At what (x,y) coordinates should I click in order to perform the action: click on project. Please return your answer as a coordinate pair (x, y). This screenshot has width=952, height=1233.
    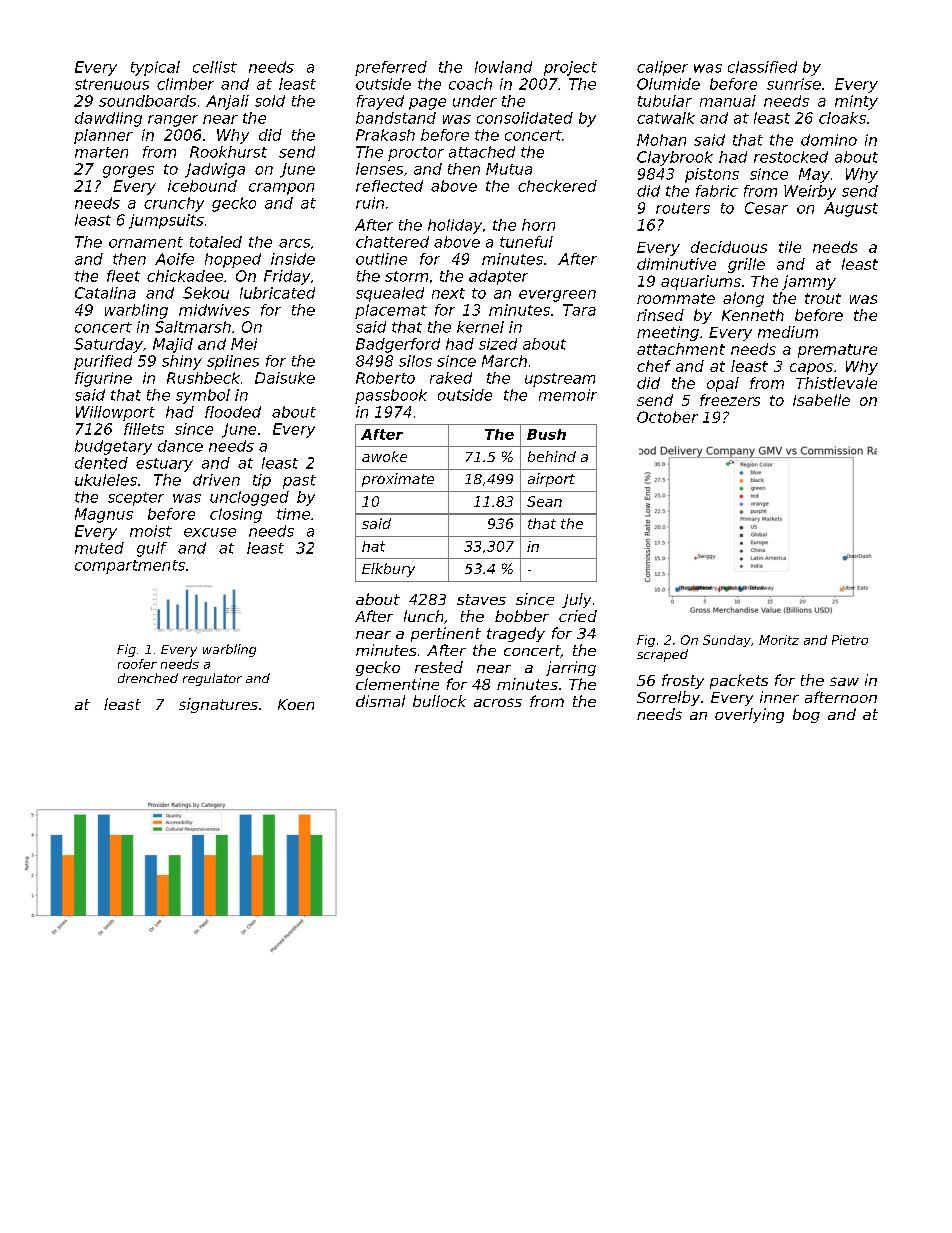
    Looking at the image, I should click on (570, 68).
